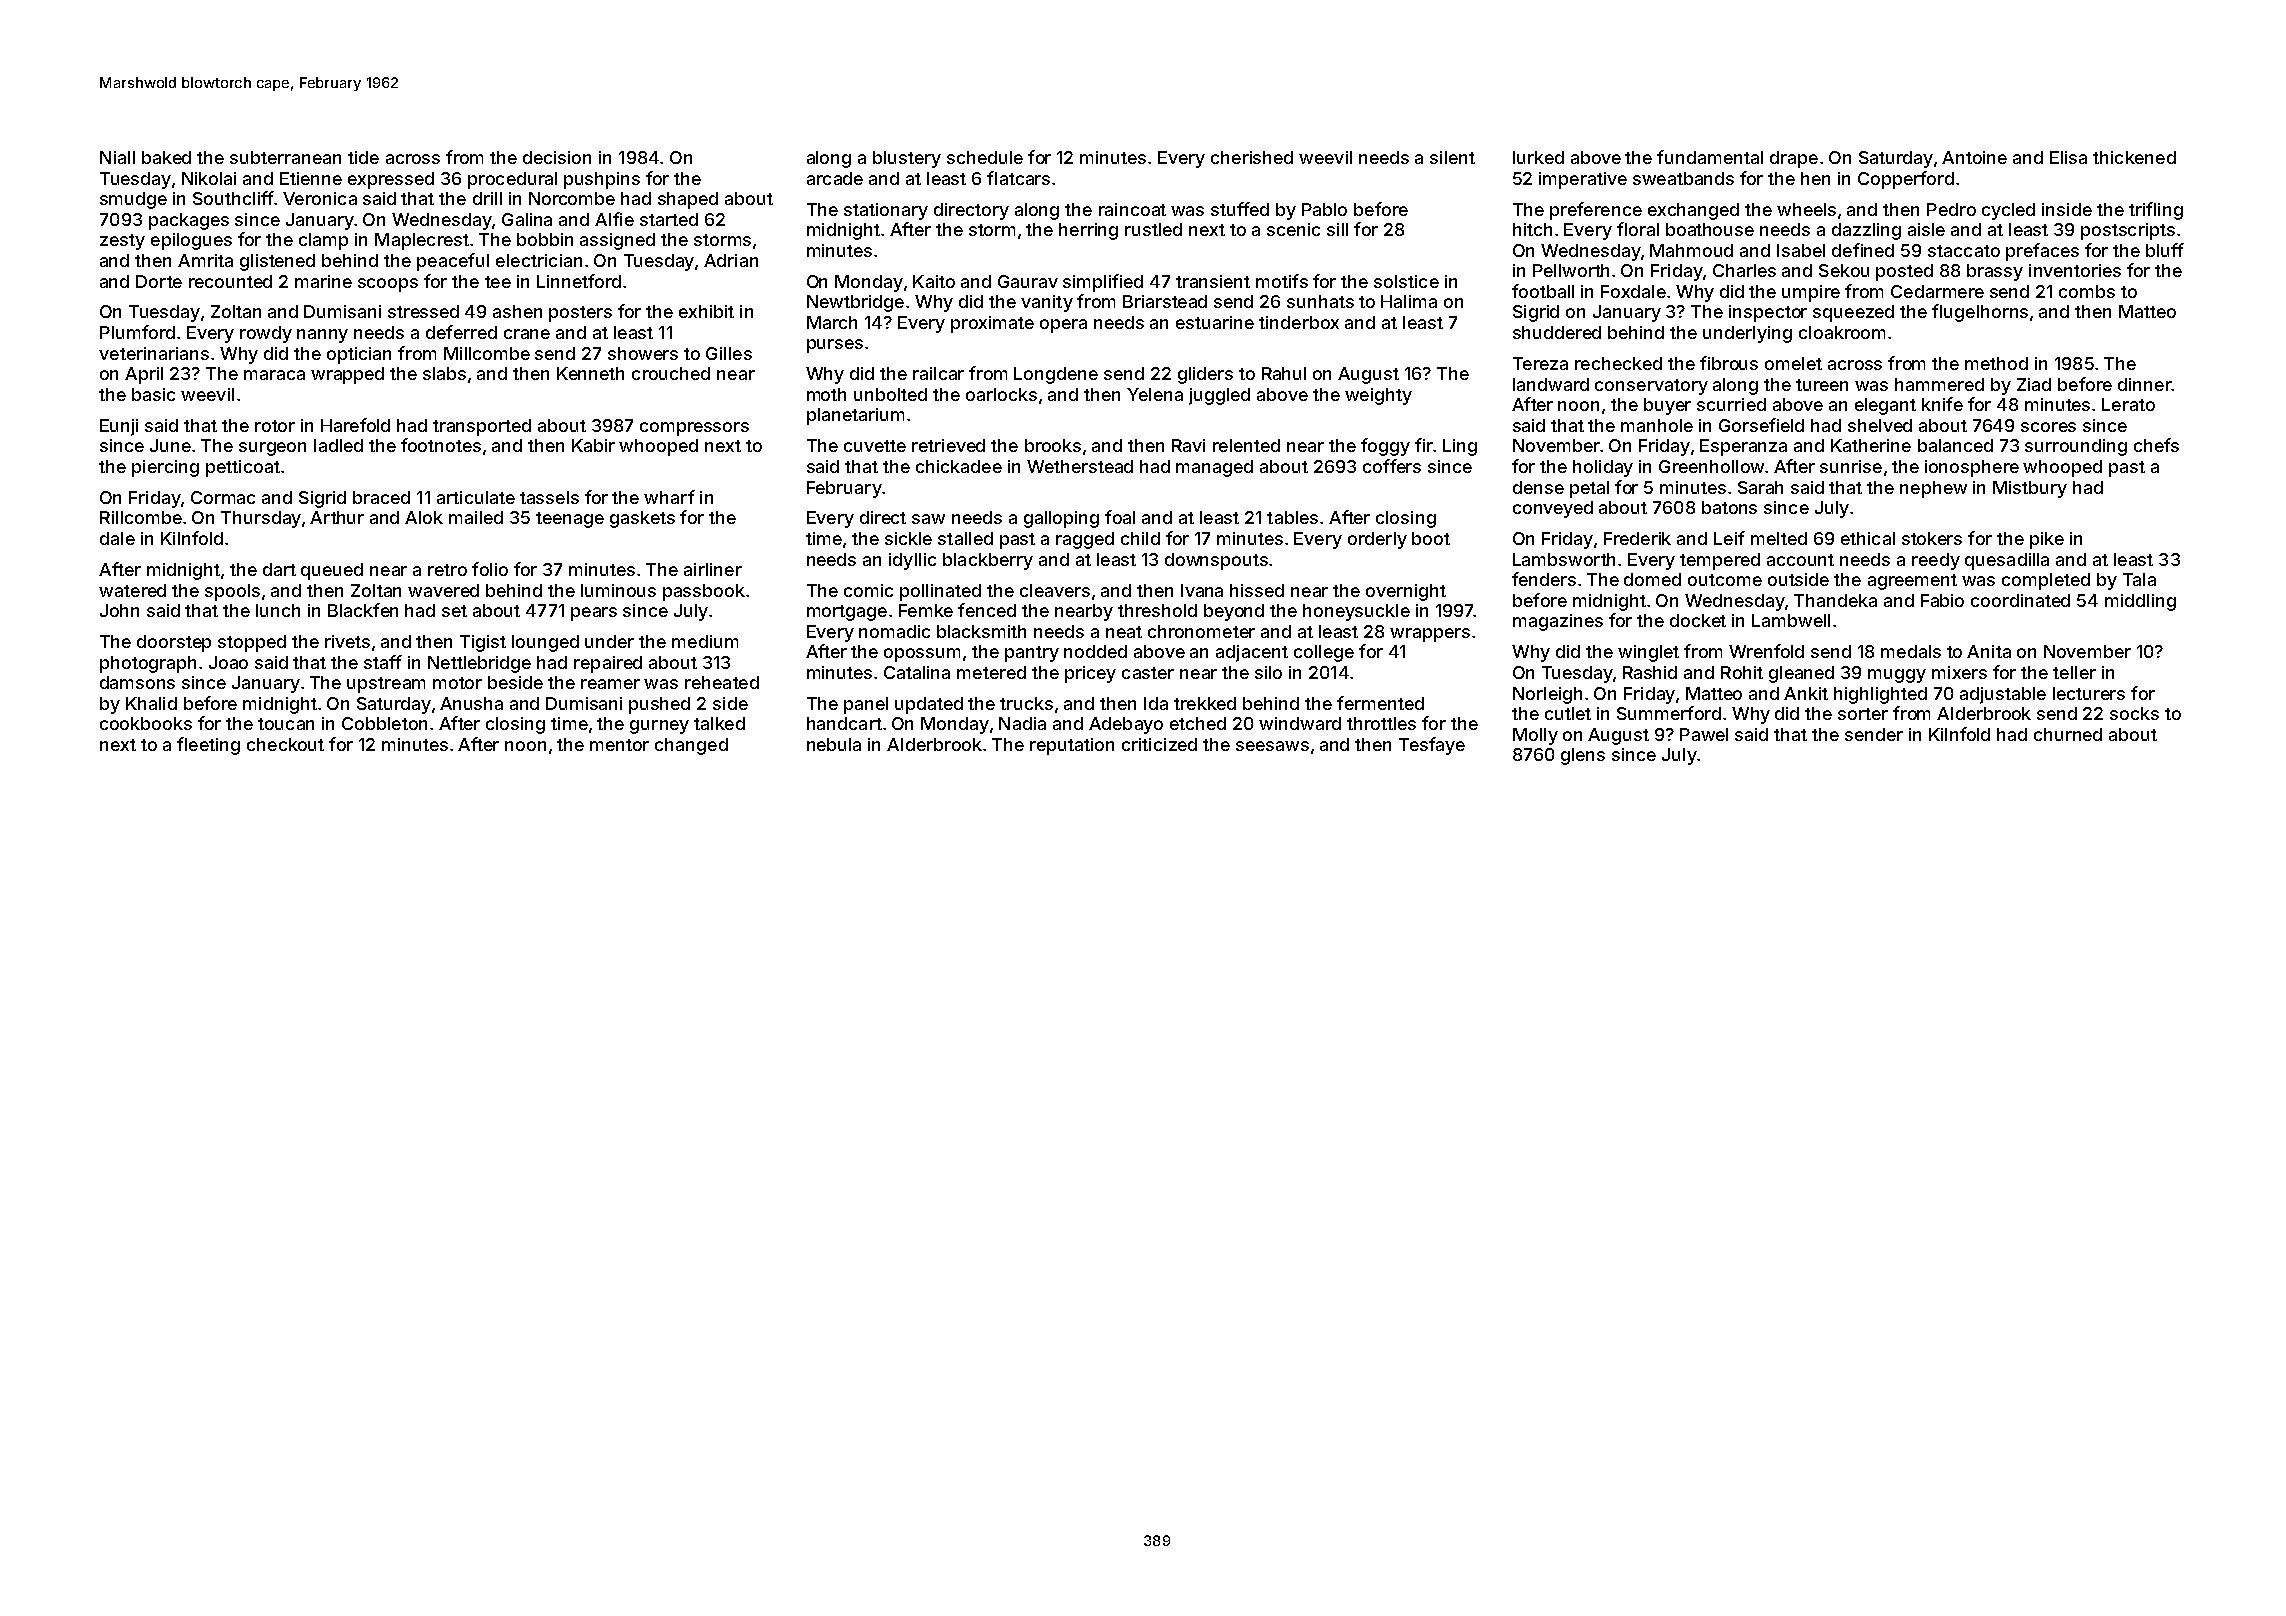  I want to click on reputation, so click(1072, 746).
